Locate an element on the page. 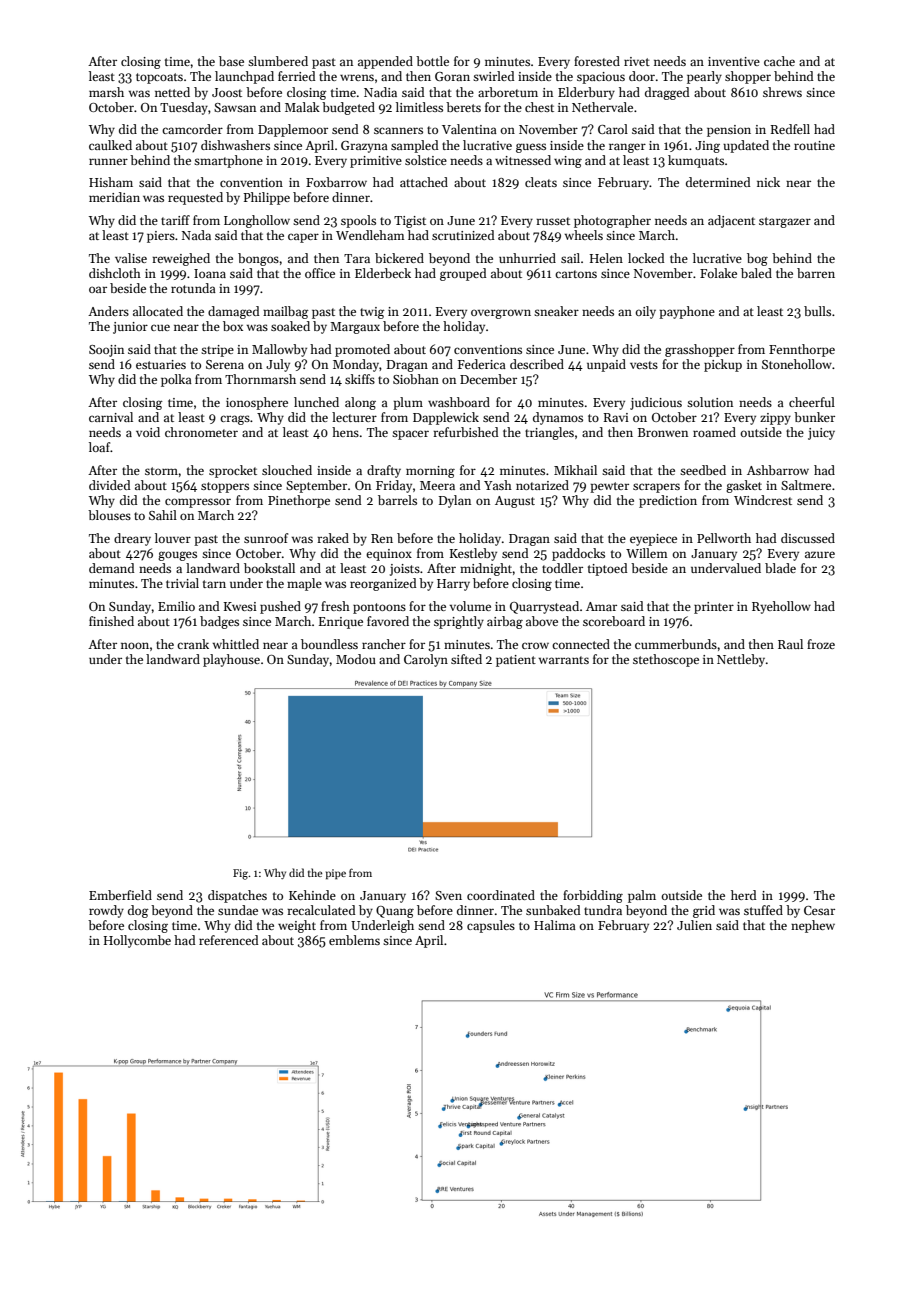  Hollycombe is located at coordinates (137, 941).
